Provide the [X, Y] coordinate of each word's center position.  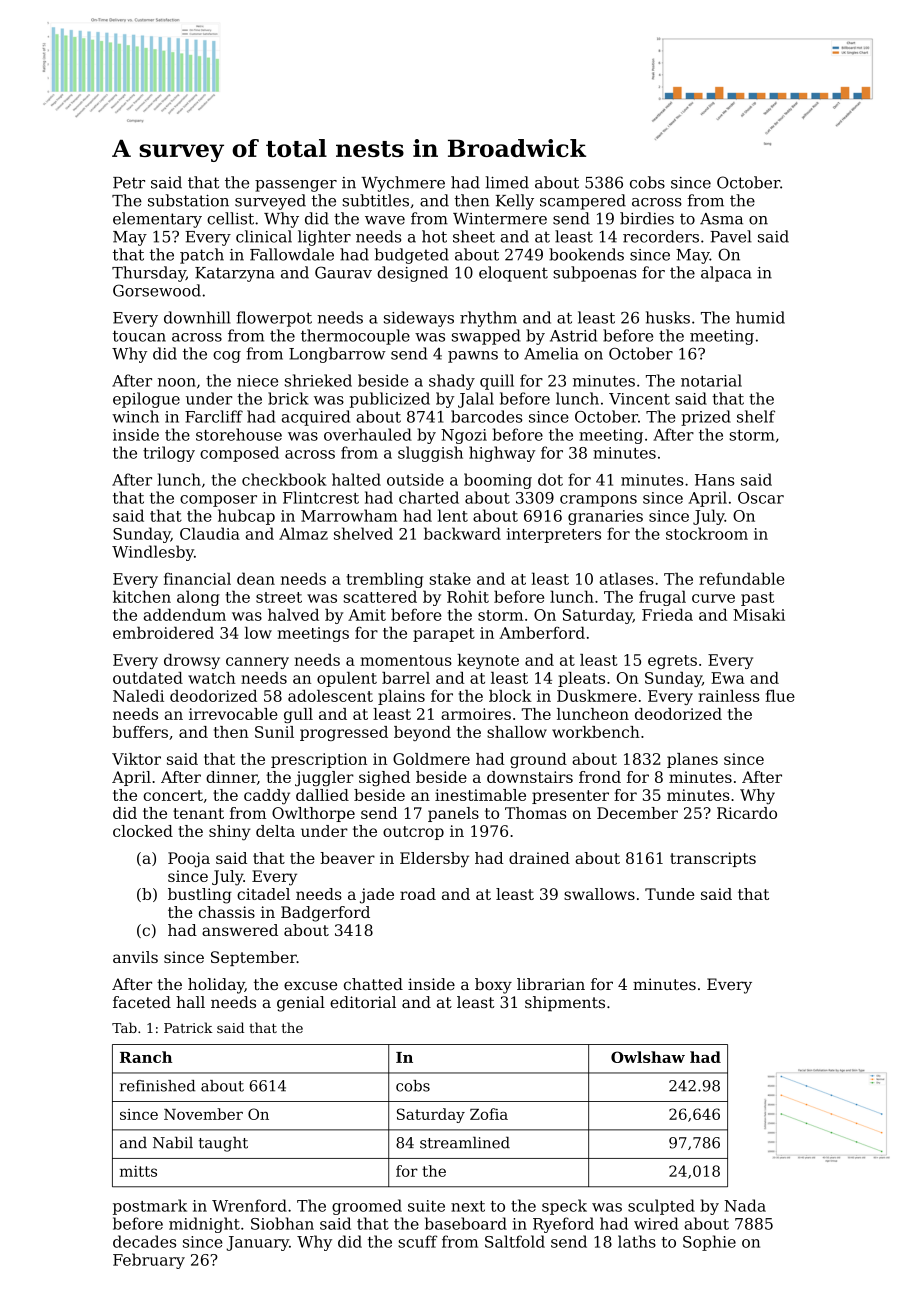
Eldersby [434, 860]
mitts [138, 1171]
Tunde [670, 894]
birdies [647, 218]
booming [498, 481]
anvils [135, 957]
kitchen [142, 596]
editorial [363, 1002]
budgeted [412, 256]
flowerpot [274, 319]
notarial [711, 380]
